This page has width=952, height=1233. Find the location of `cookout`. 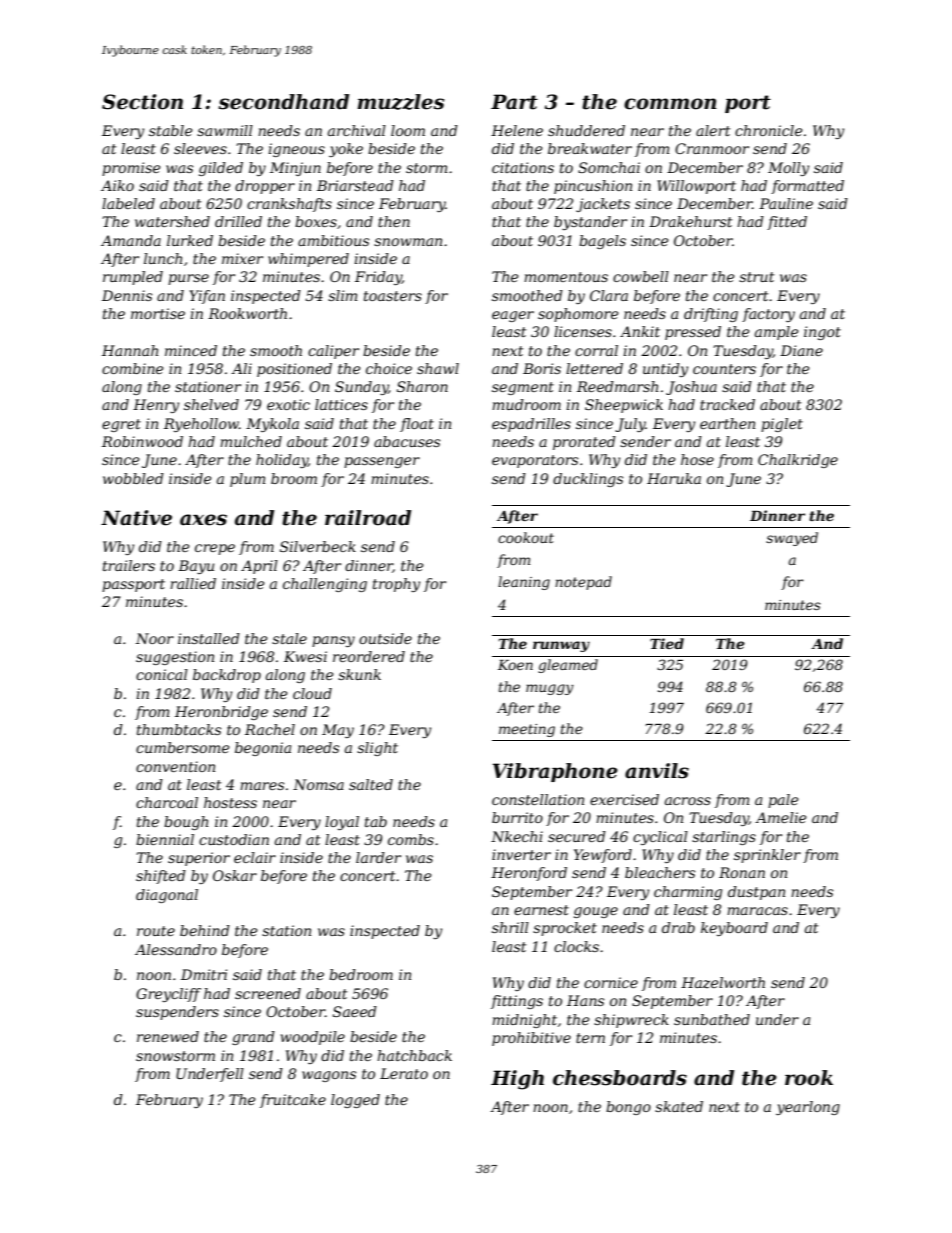

cookout is located at coordinates (526, 537).
